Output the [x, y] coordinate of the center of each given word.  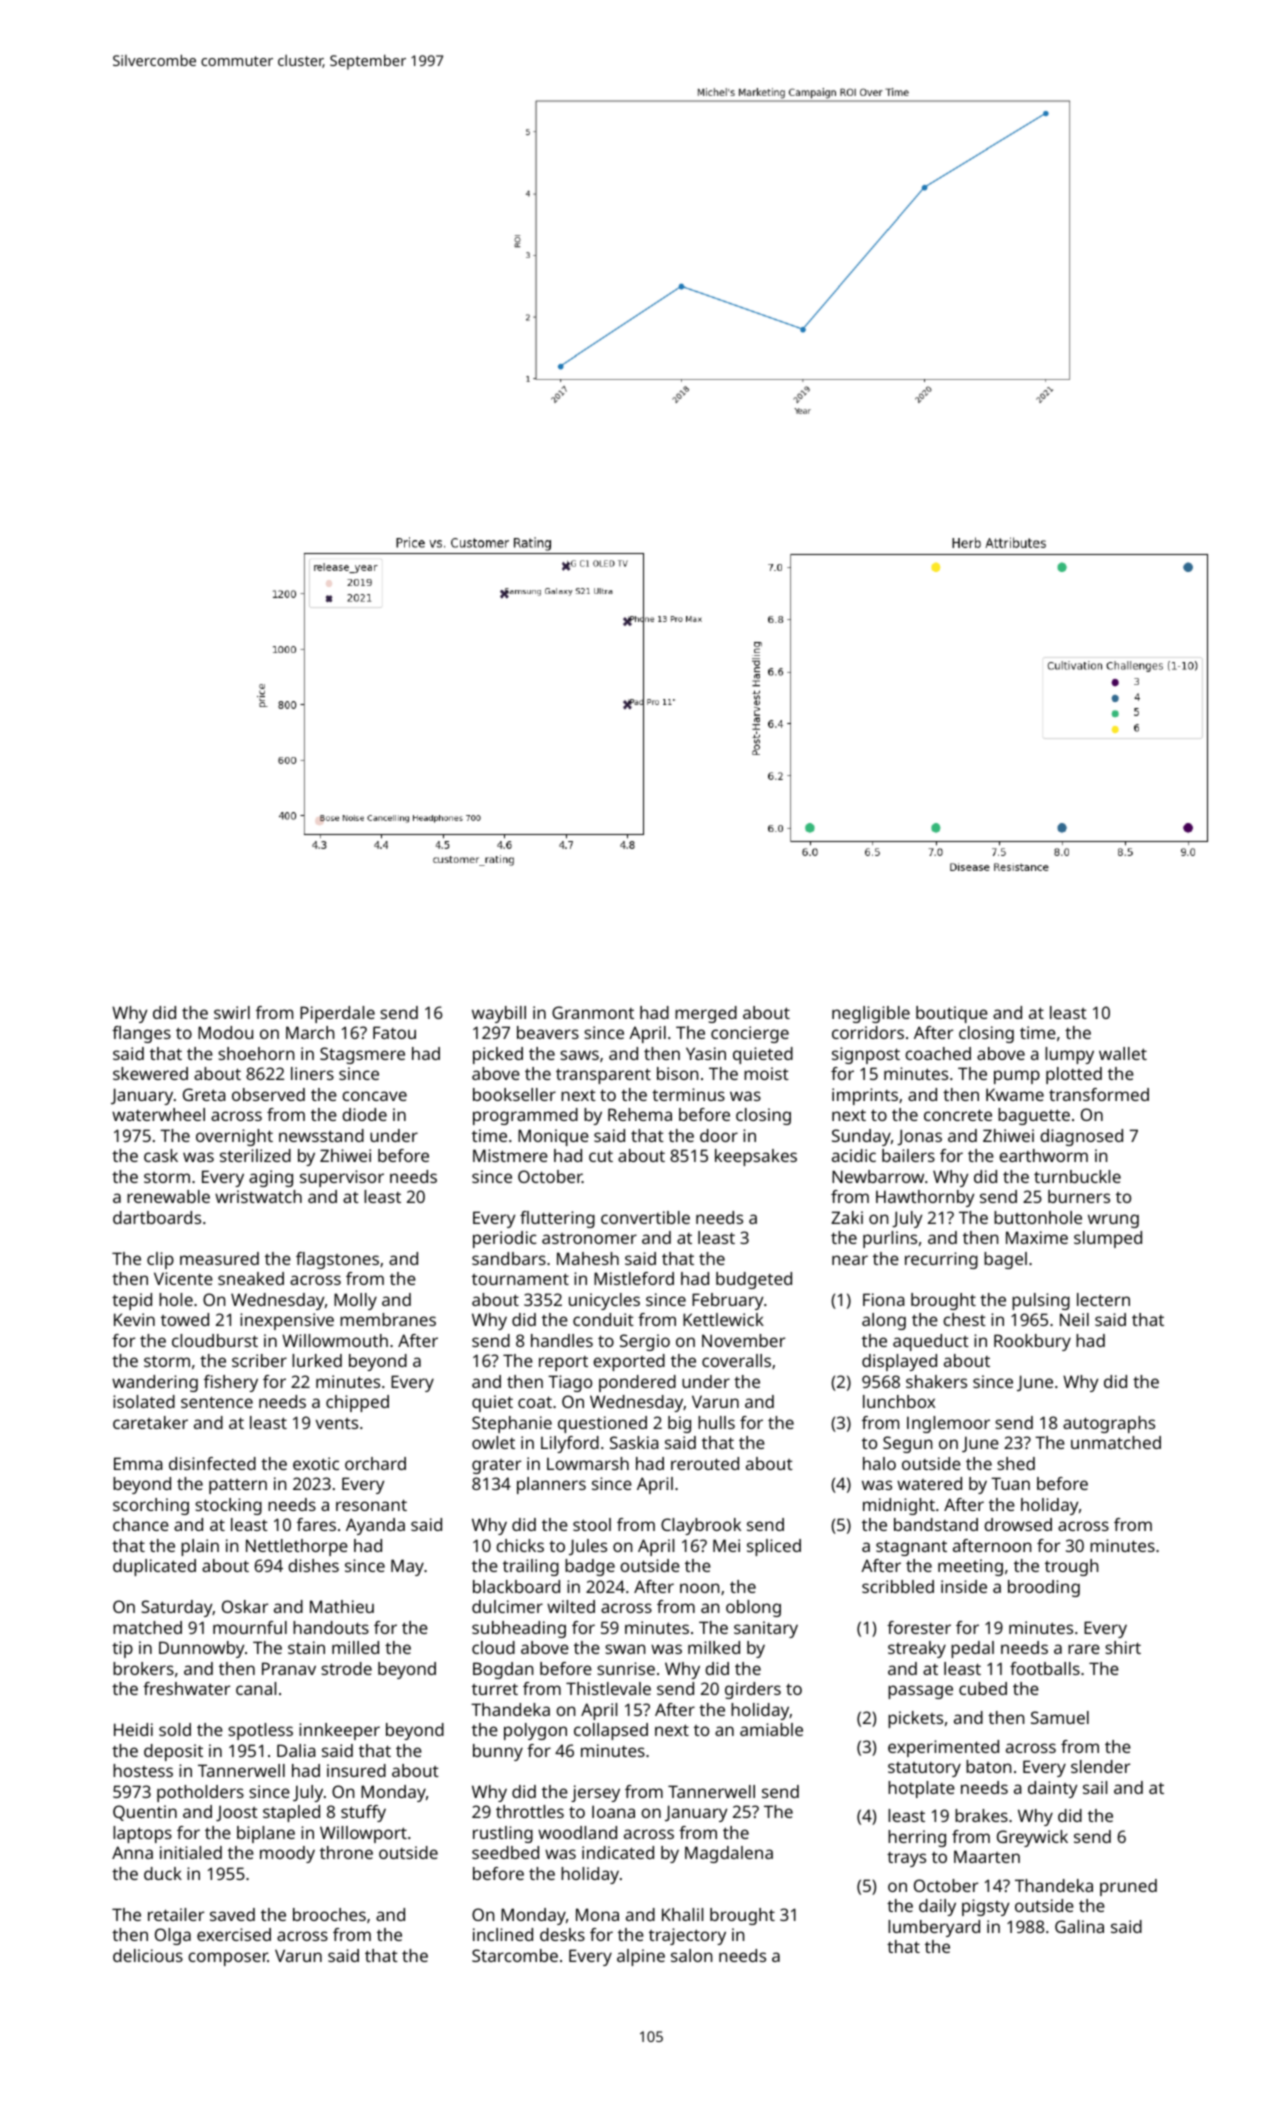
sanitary [766, 1629]
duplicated [154, 1567]
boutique [952, 1014]
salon [691, 1955]
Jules [588, 1547]
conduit [603, 1319]
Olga [173, 1936]
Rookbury [1032, 1342]
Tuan [1010, 1483]
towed [185, 1319]
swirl [232, 1012]
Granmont [593, 1012]
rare [1084, 1649]
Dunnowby [202, 1649]
